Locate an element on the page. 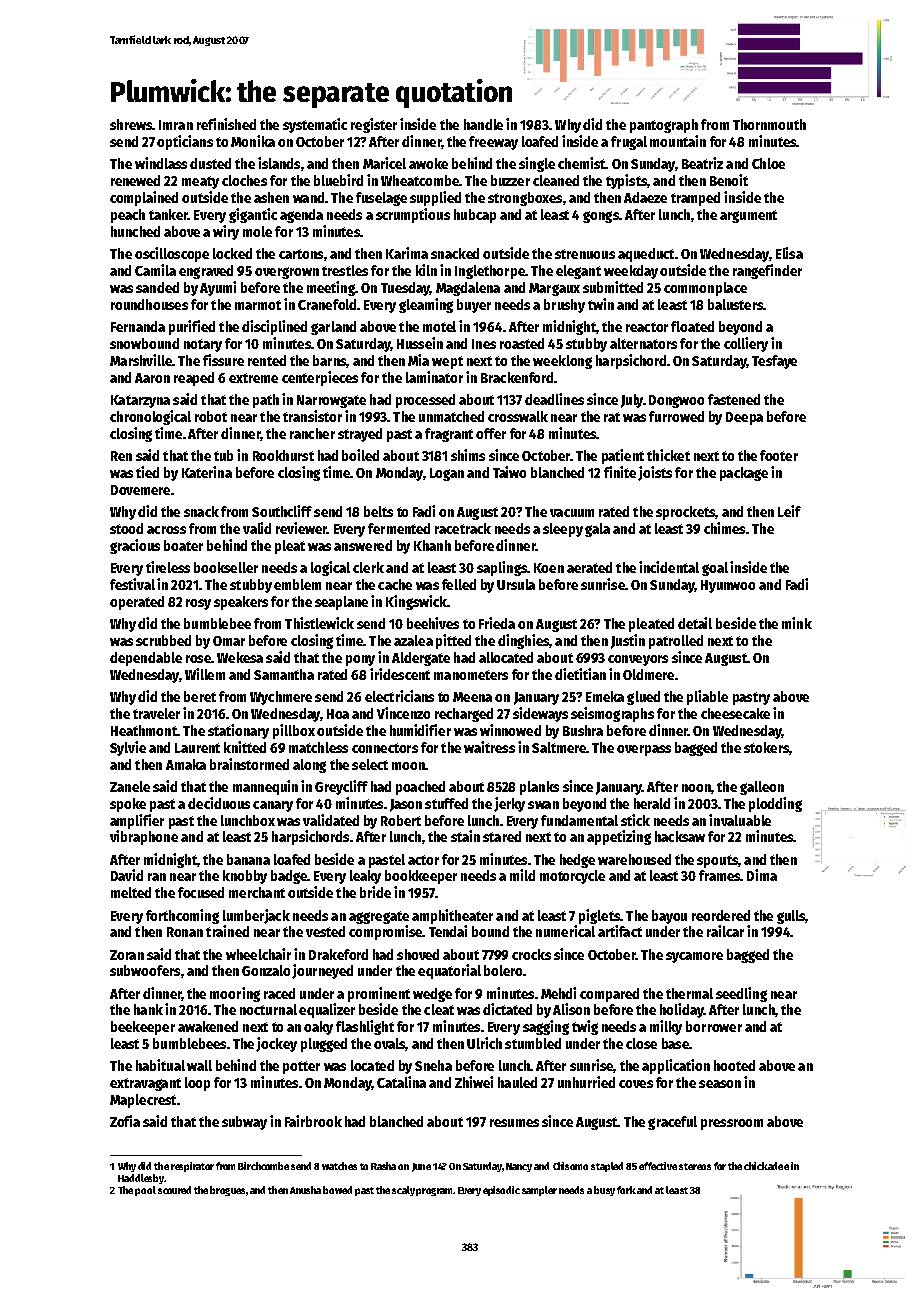  Thornmouth is located at coordinates (769, 124).
